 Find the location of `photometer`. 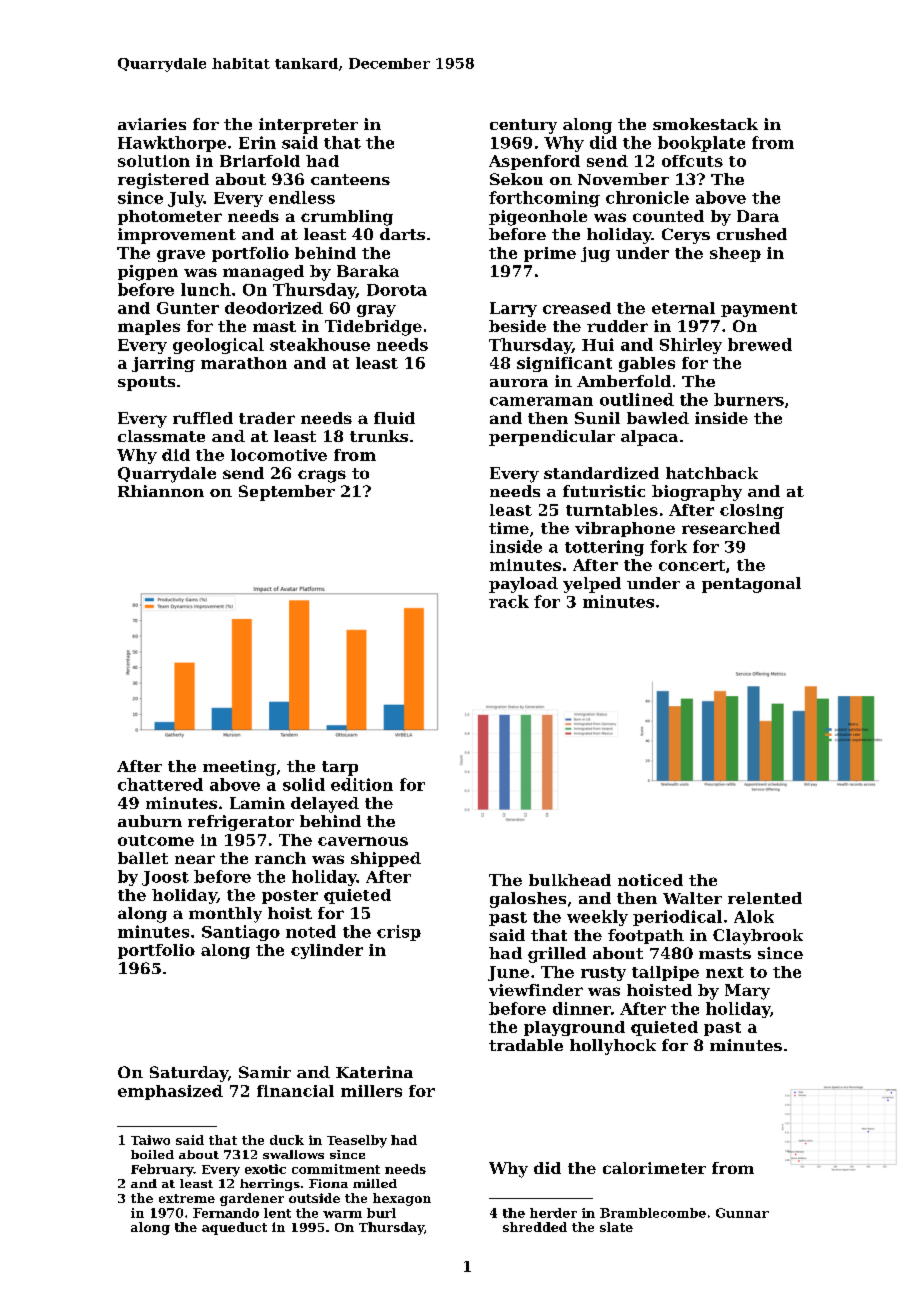

photometer is located at coordinates (170, 217).
